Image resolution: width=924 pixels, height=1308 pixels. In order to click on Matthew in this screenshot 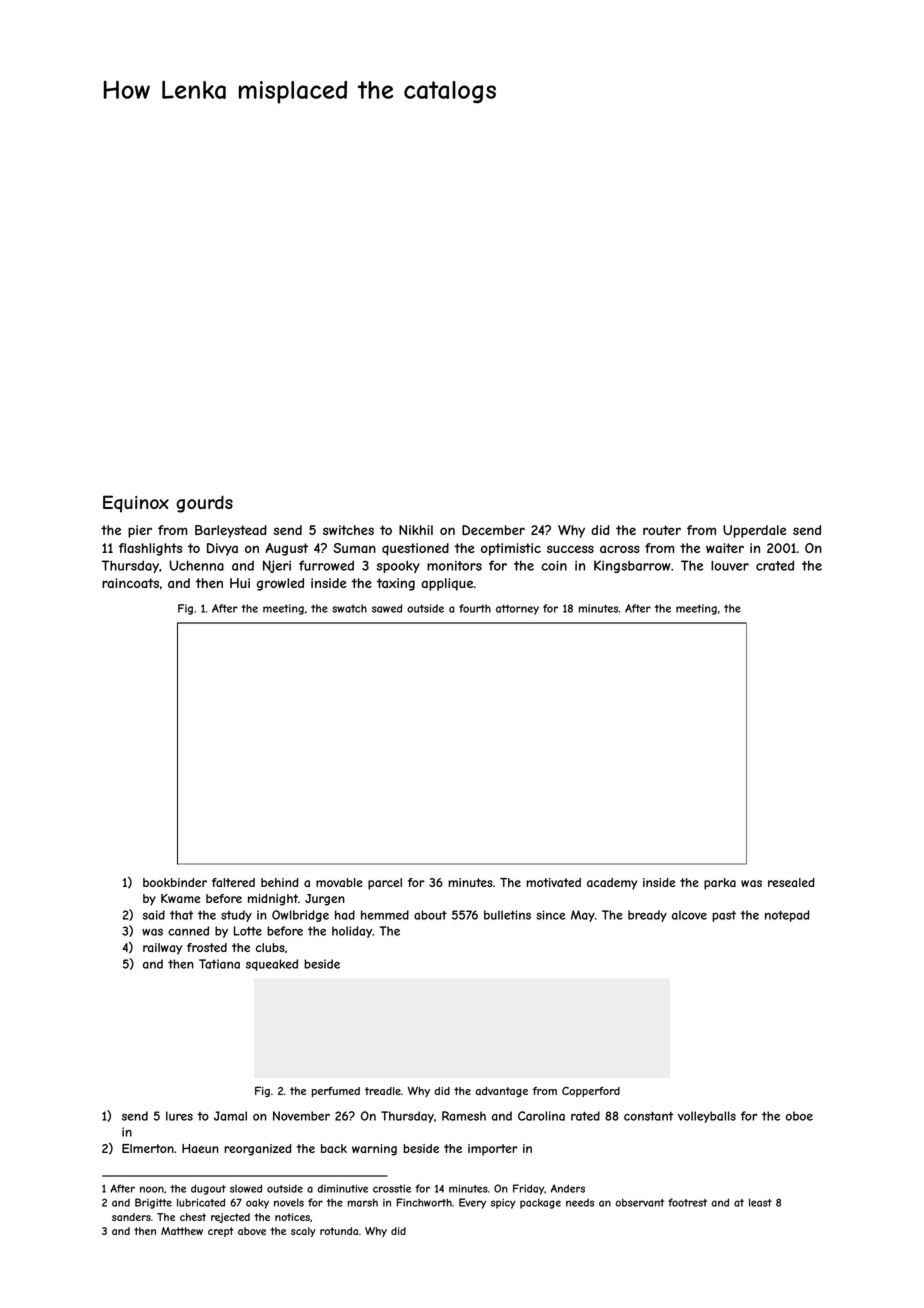, I will do `click(182, 1231)`.
